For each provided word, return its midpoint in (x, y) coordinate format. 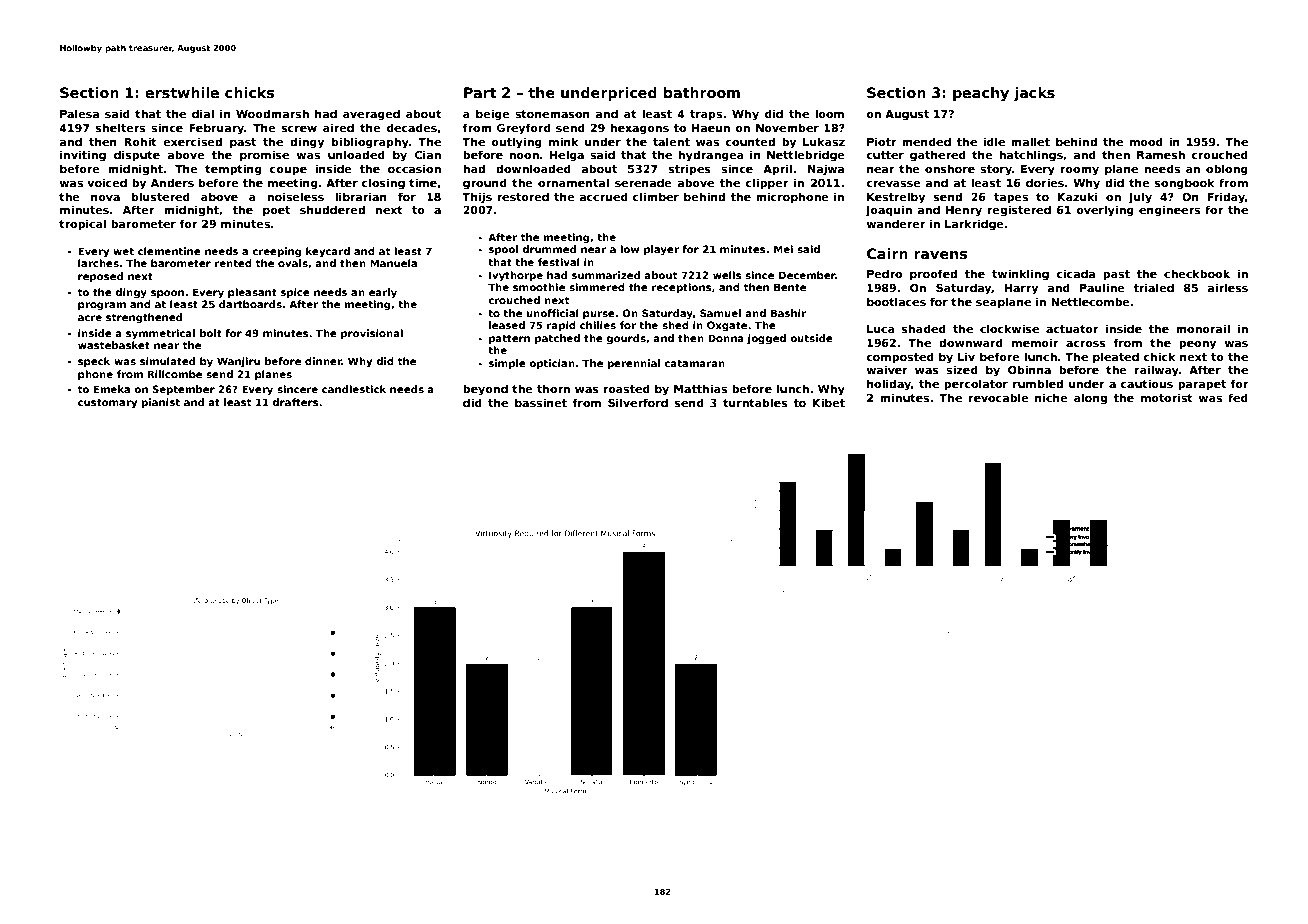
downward (971, 342)
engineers (1169, 211)
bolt (211, 333)
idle (994, 141)
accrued (603, 196)
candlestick (354, 389)
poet (276, 211)
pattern (509, 339)
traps (706, 115)
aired (338, 127)
